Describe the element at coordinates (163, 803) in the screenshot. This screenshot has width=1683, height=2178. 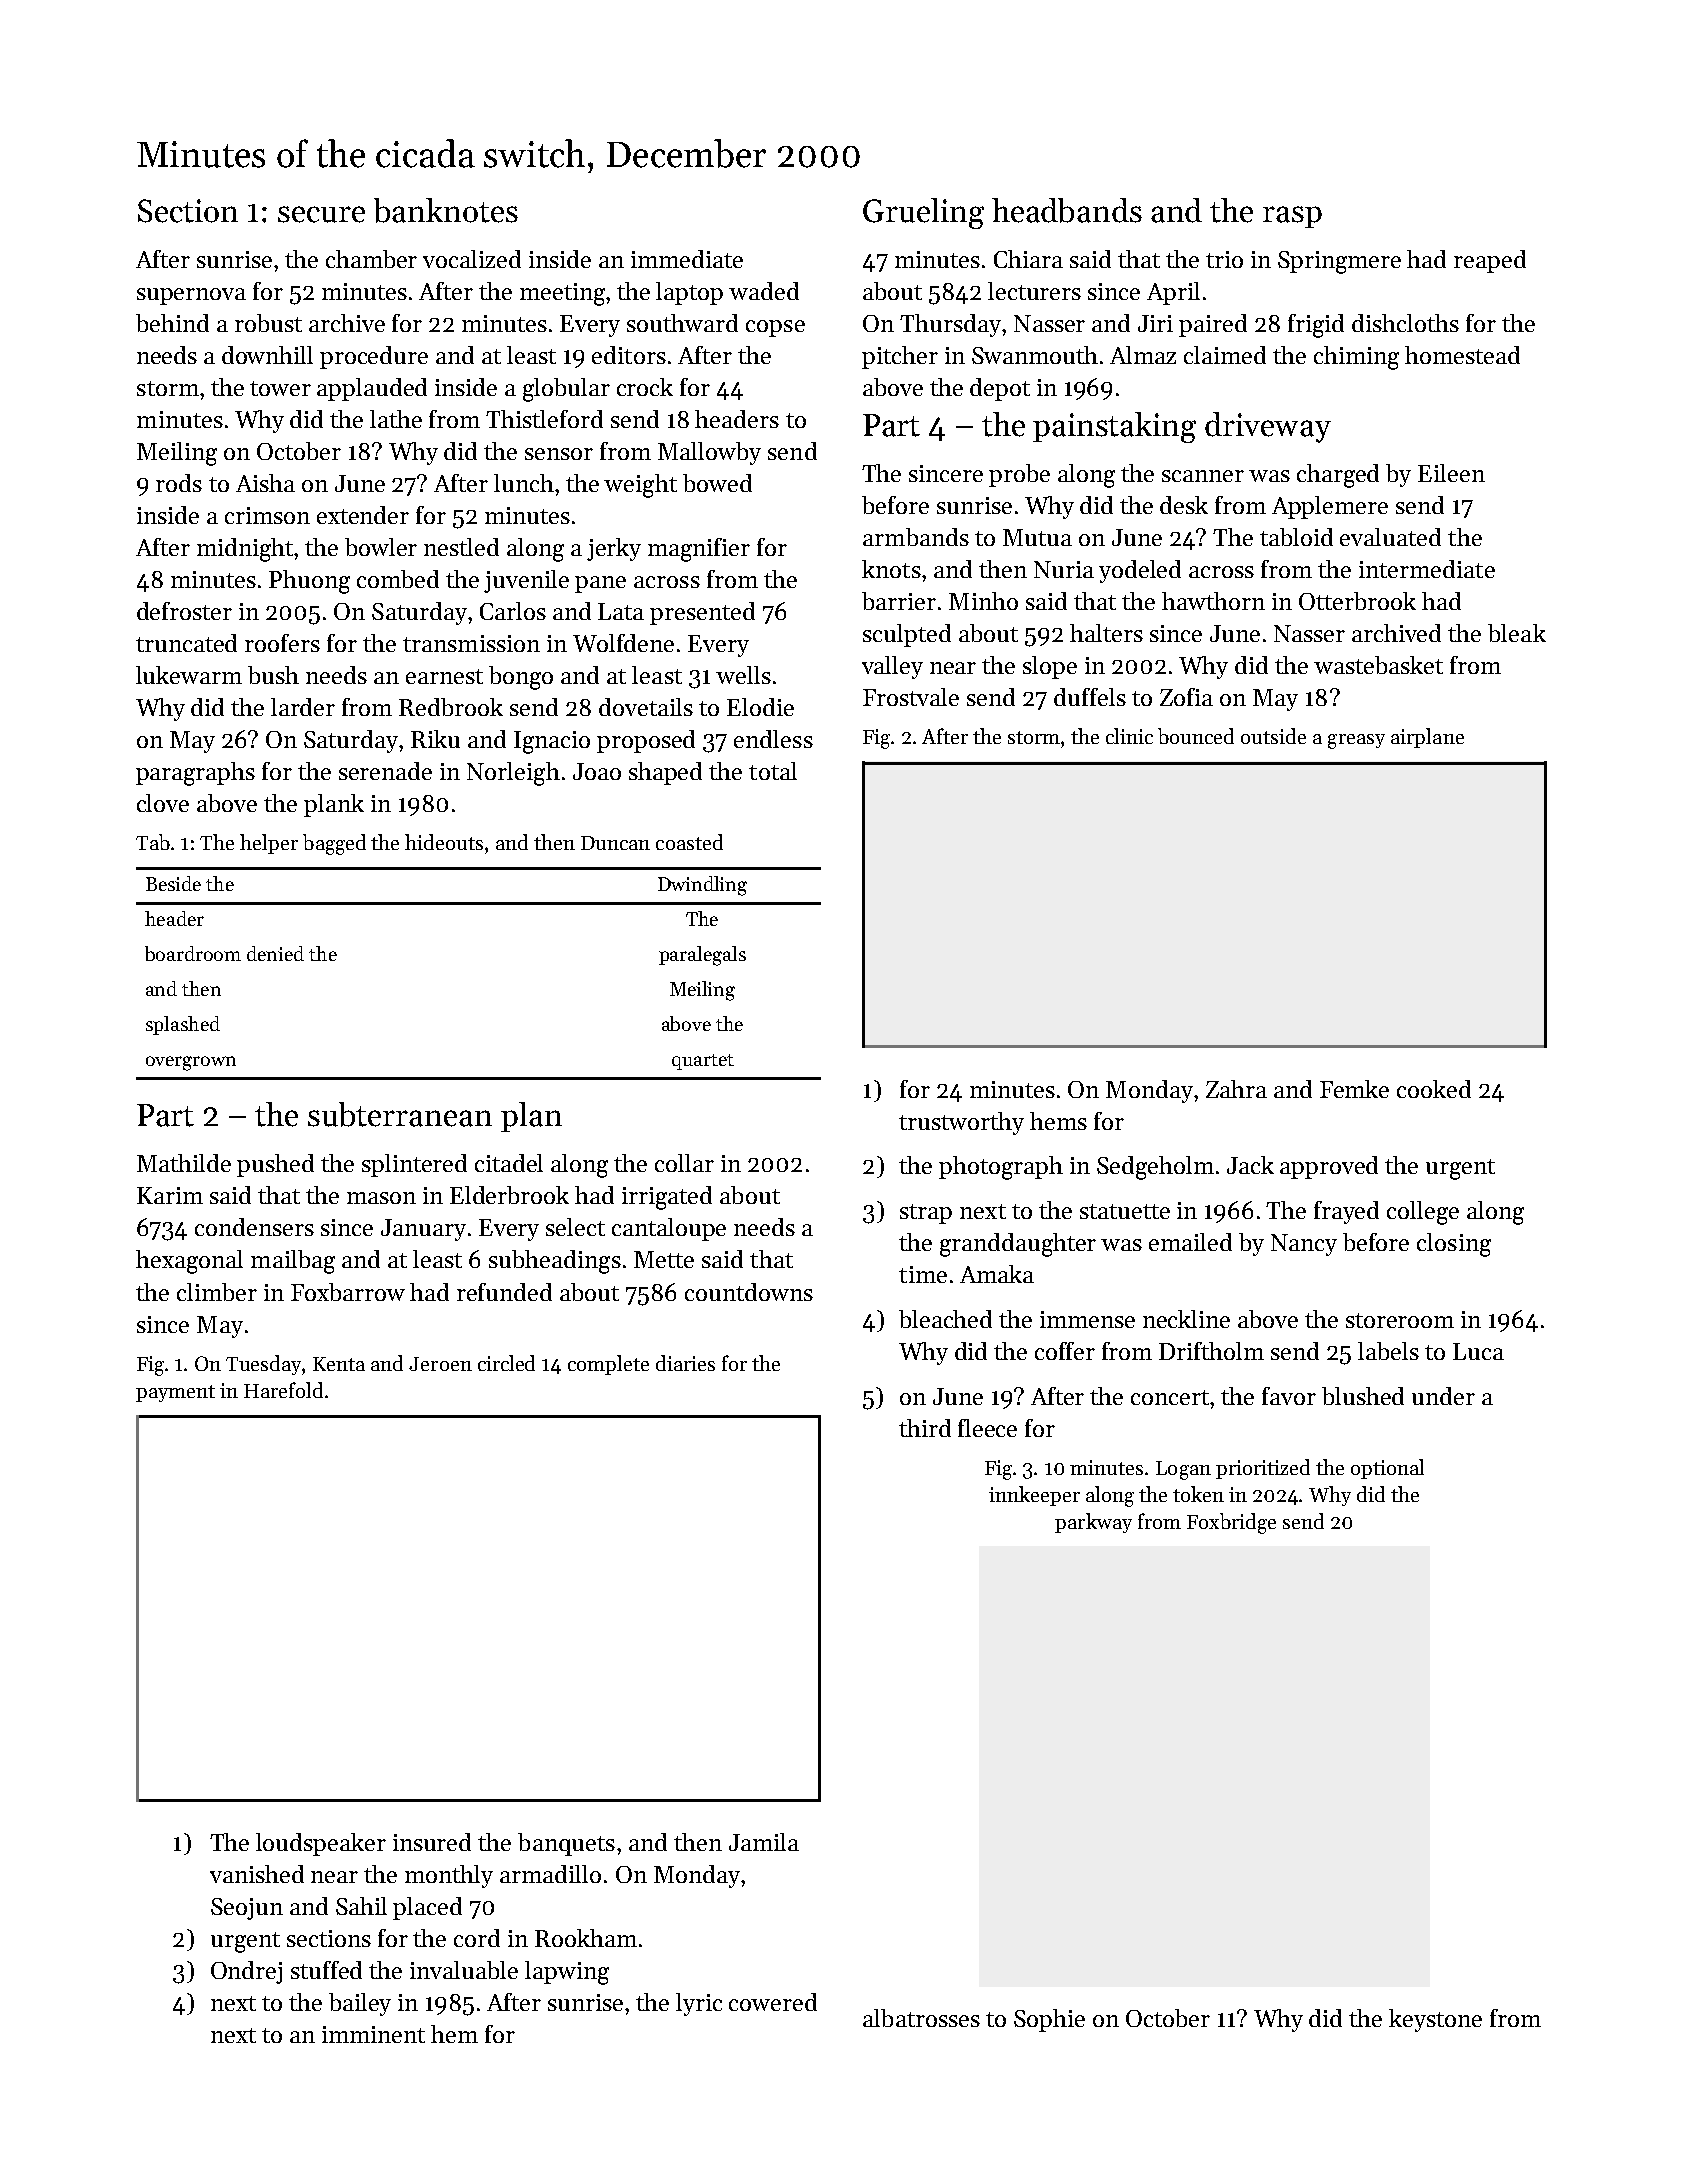
I see `clove` at that location.
